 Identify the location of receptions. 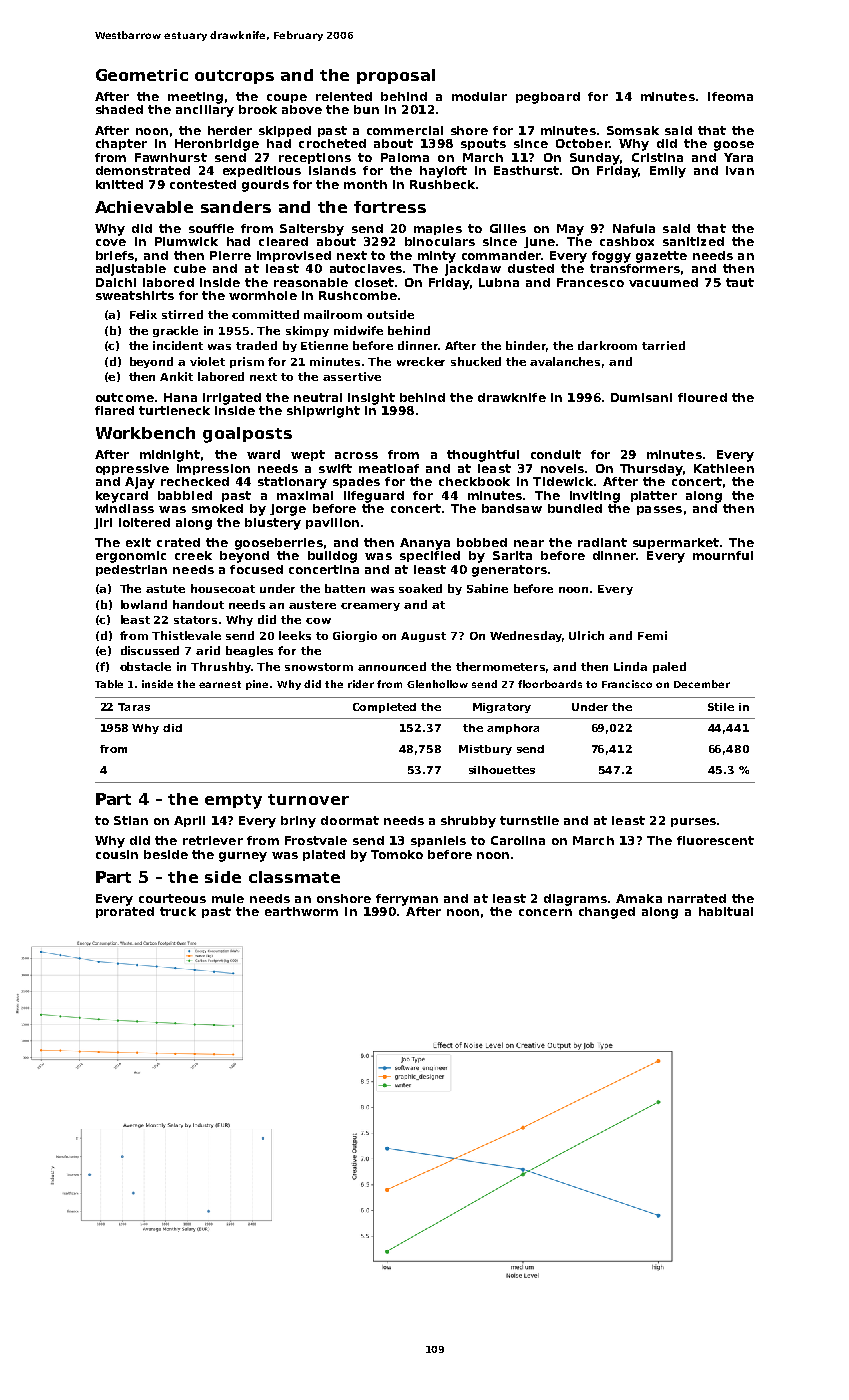
(315, 158).
